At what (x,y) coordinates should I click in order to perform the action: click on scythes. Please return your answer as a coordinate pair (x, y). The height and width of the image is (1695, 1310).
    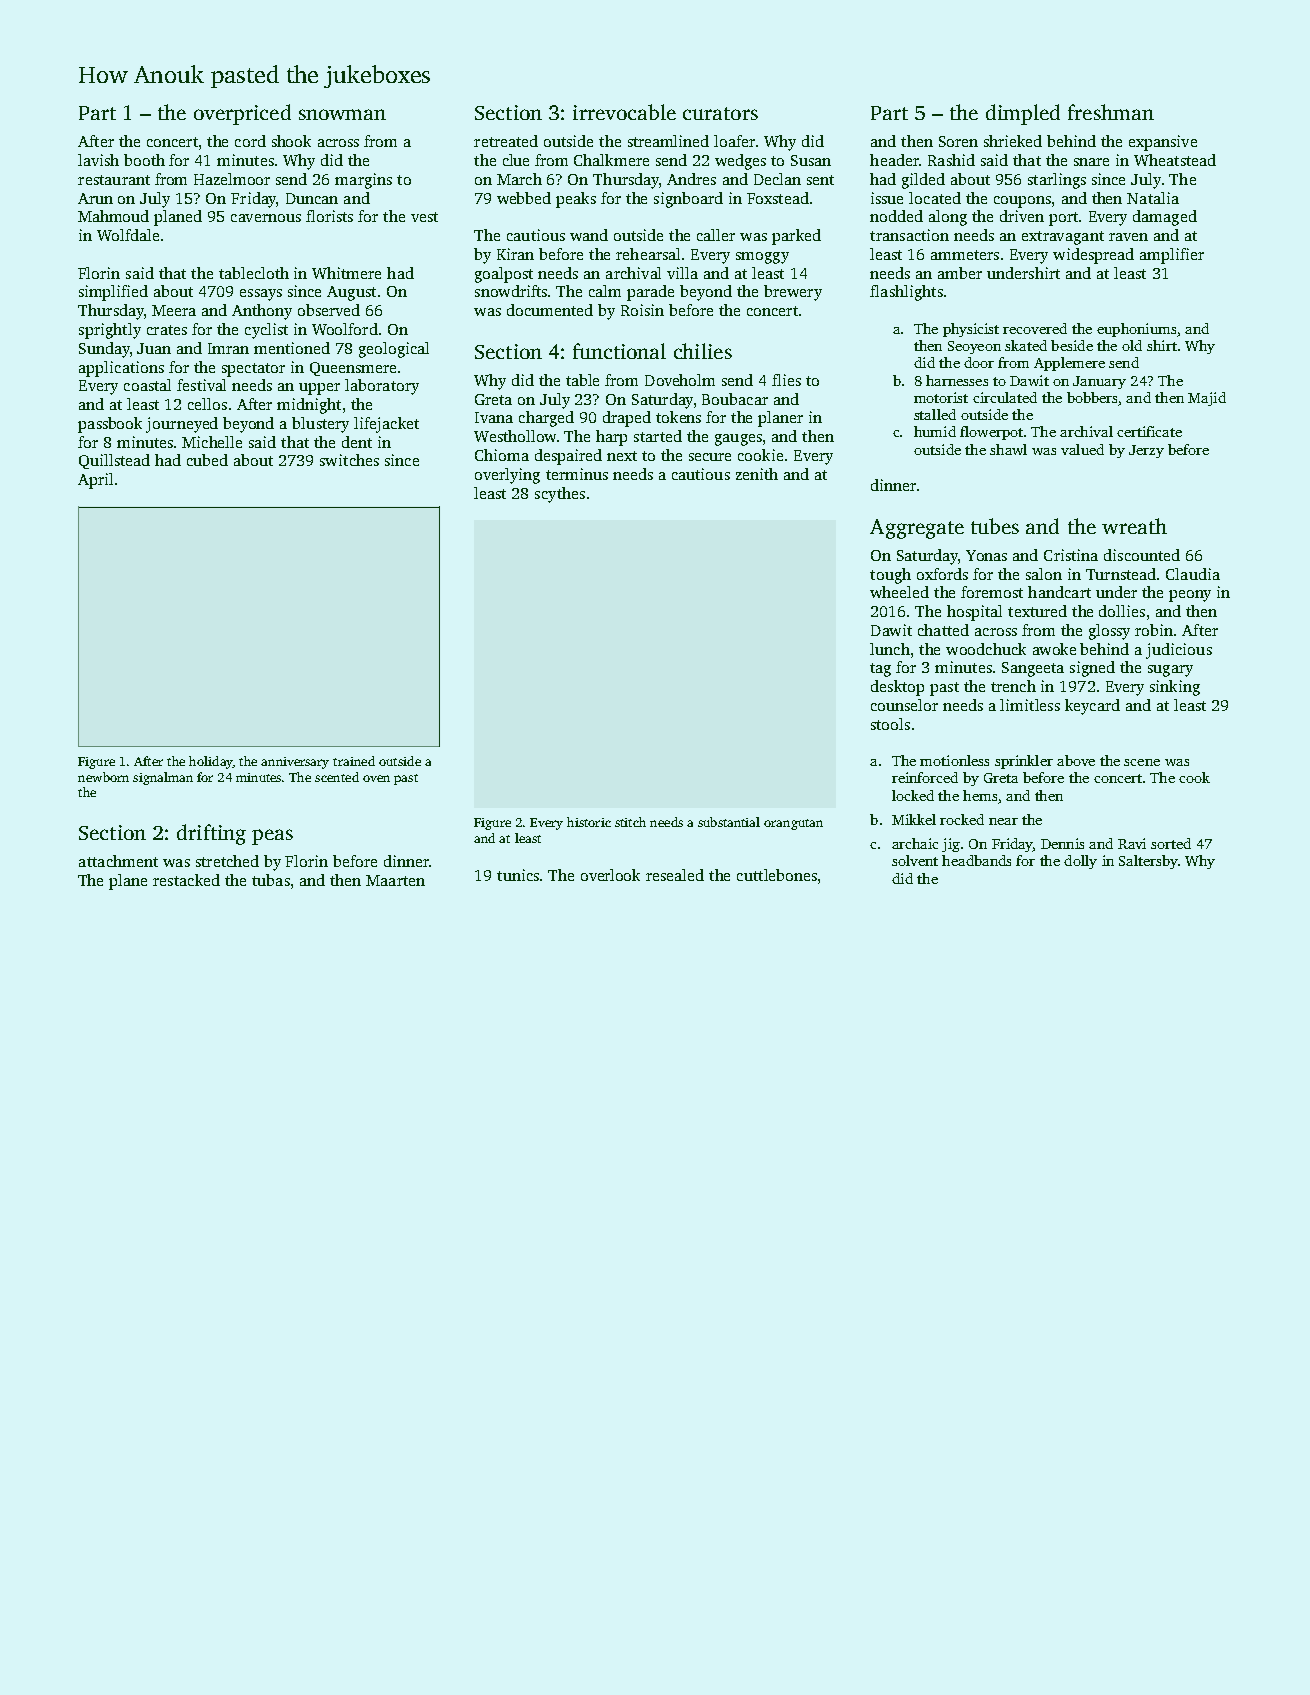
    Looking at the image, I should click on (560, 495).
